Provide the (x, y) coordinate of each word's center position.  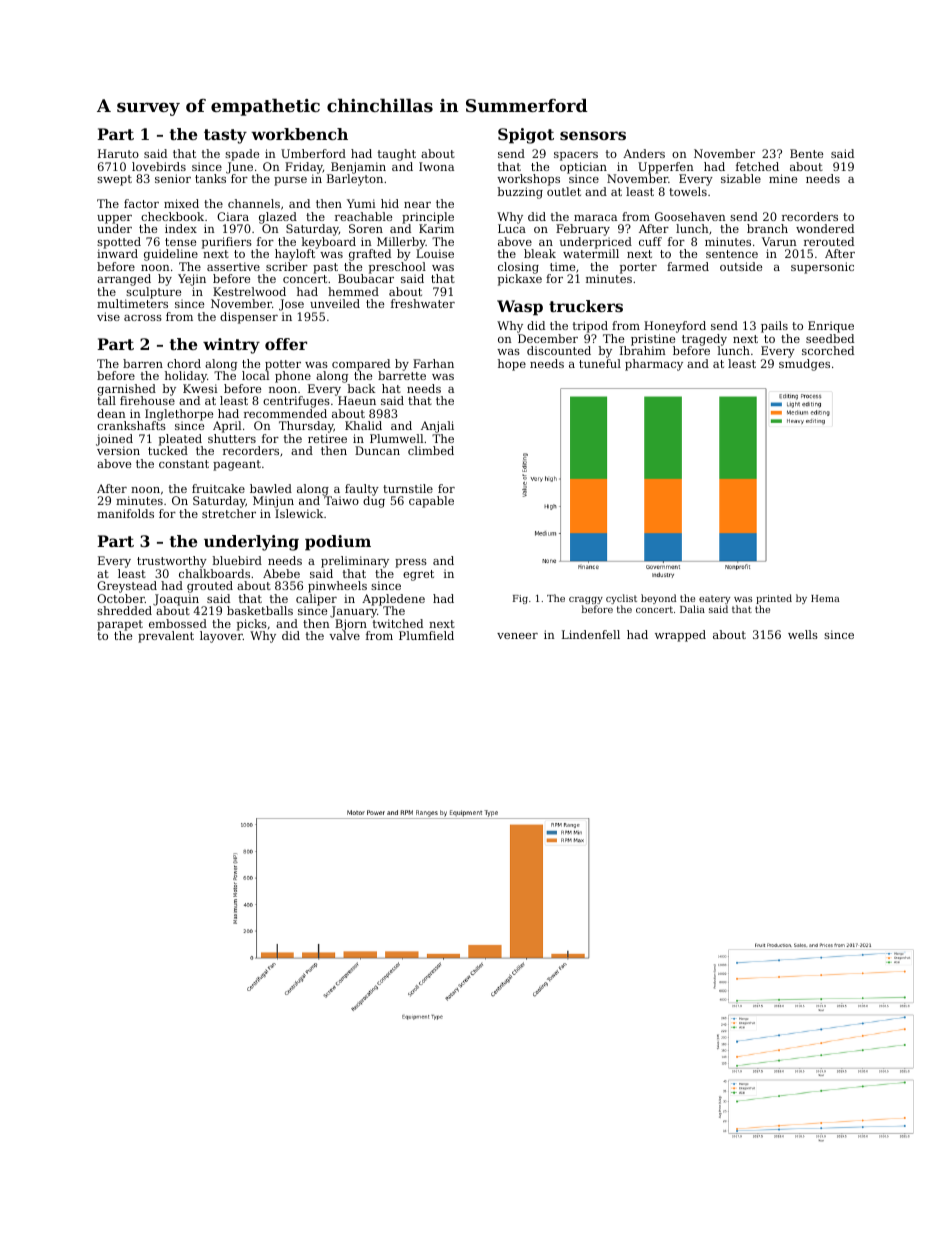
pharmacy (654, 365)
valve (344, 635)
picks (252, 625)
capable (431, 502)
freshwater (423, 303)
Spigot (526, 136)
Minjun (273, 502)
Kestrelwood (249, 291)
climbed (431, 450)
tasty (225, 136)
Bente (806, 153)
